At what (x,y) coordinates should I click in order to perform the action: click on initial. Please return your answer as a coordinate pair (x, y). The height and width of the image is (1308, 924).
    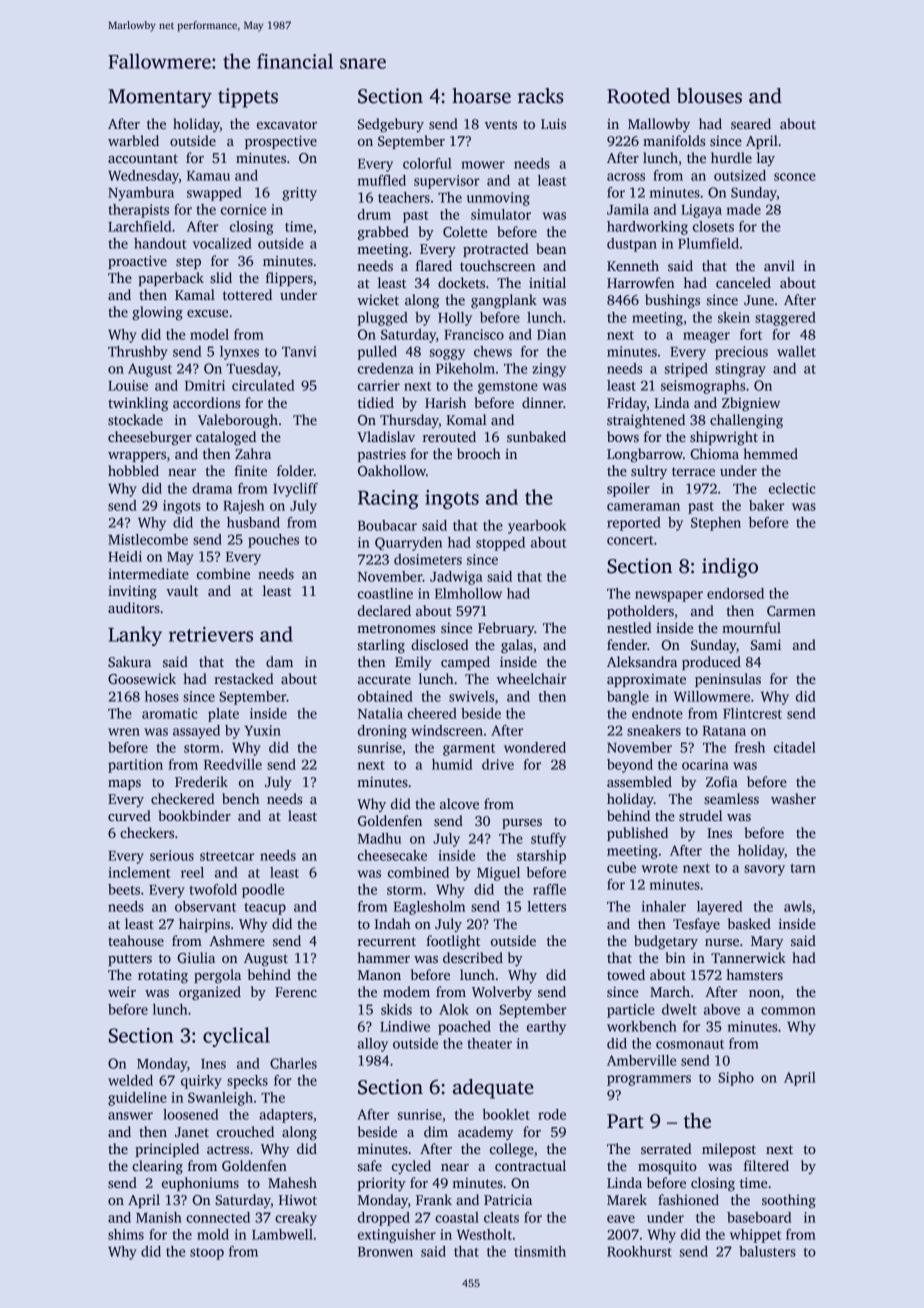
    Looking at the image, I should click on (547, 282).
